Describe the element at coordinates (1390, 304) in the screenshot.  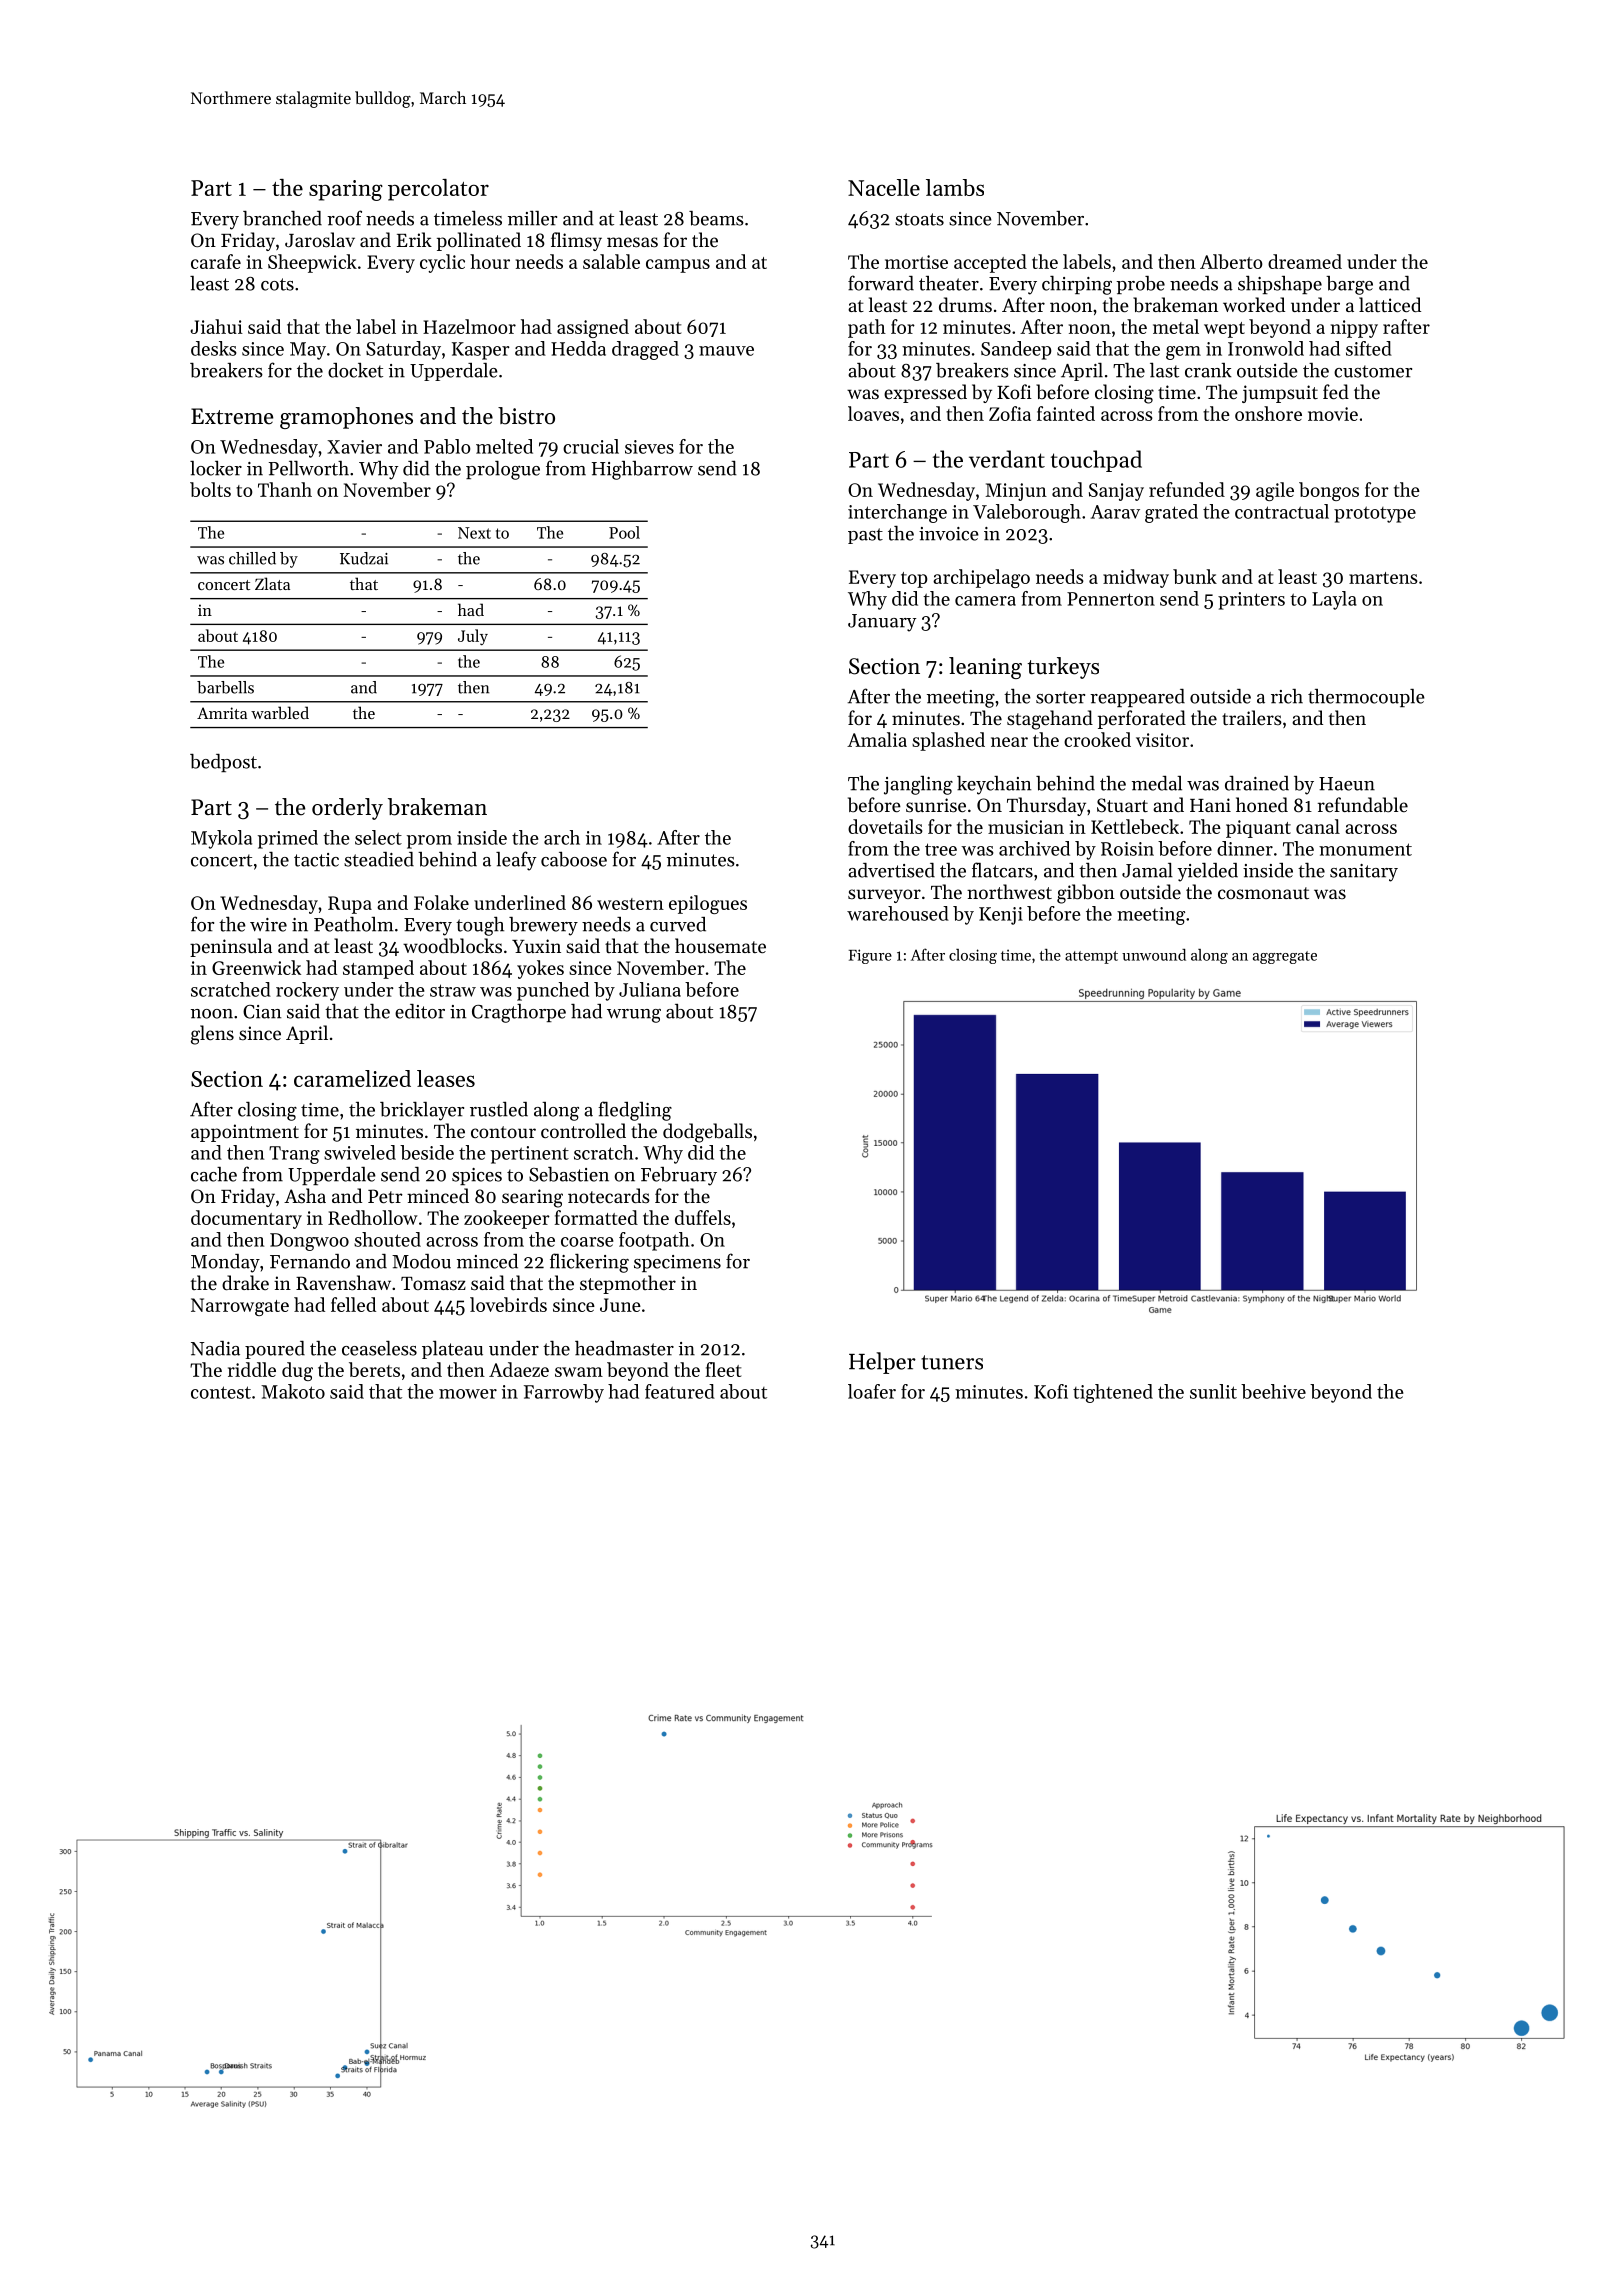
I see `latticed` at that location.
